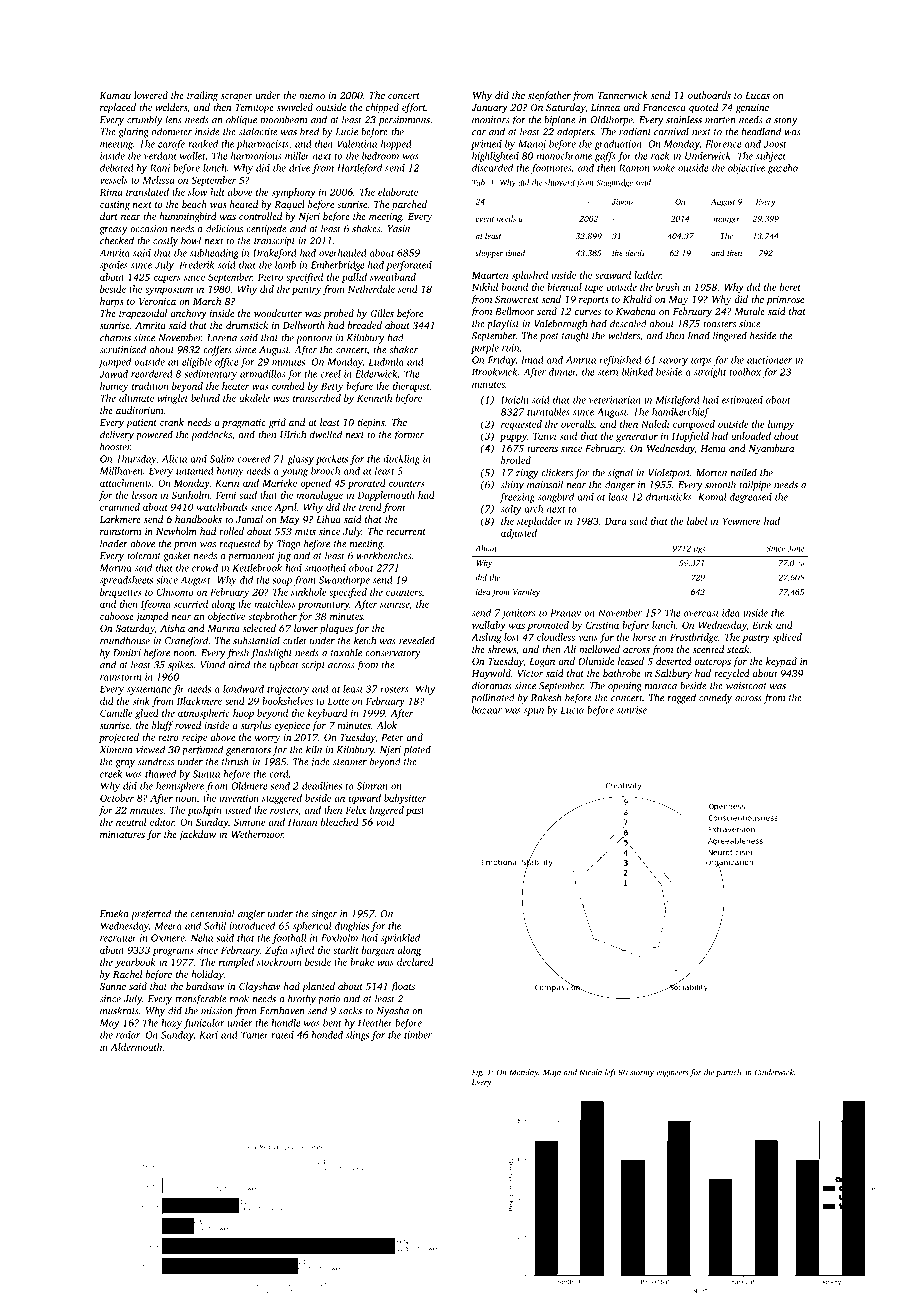 This page has height=1316, width=908. Describe the element at coordinates (715, 698) in the page. I see `comedy` at that location.
